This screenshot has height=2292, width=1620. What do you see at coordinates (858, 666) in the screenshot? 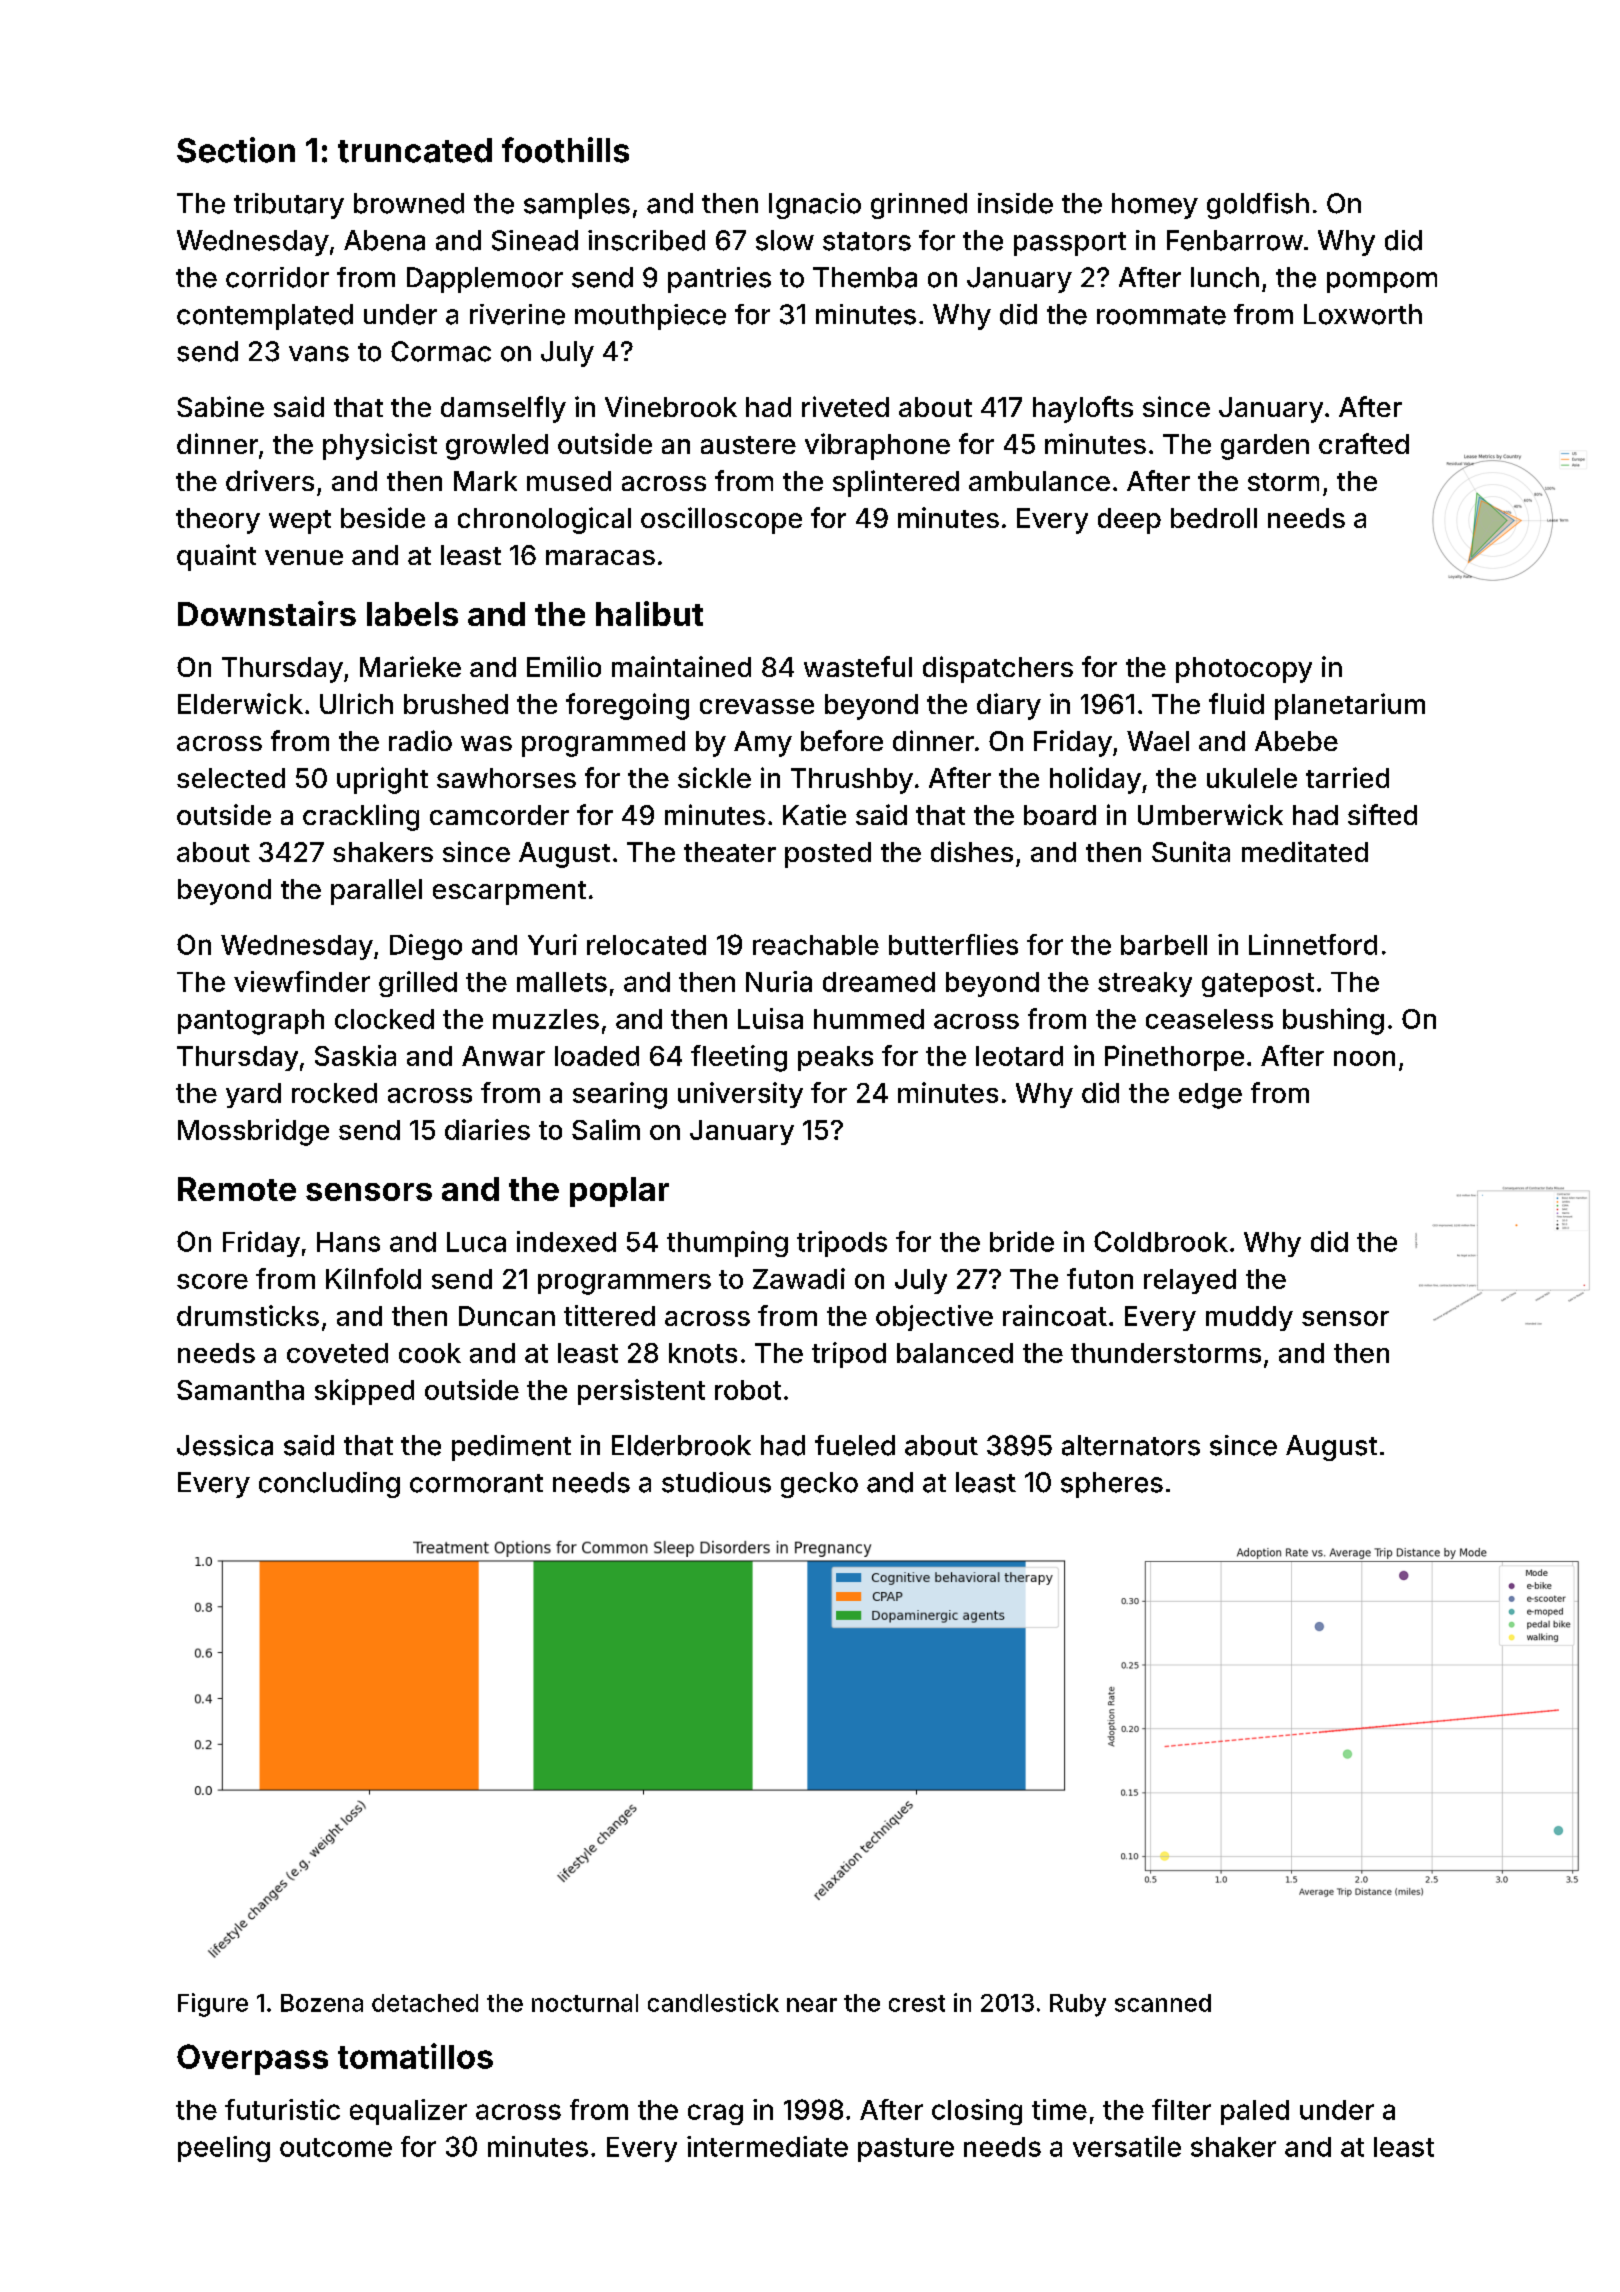
I see `wasteful` at bounding box center [858, 666].
